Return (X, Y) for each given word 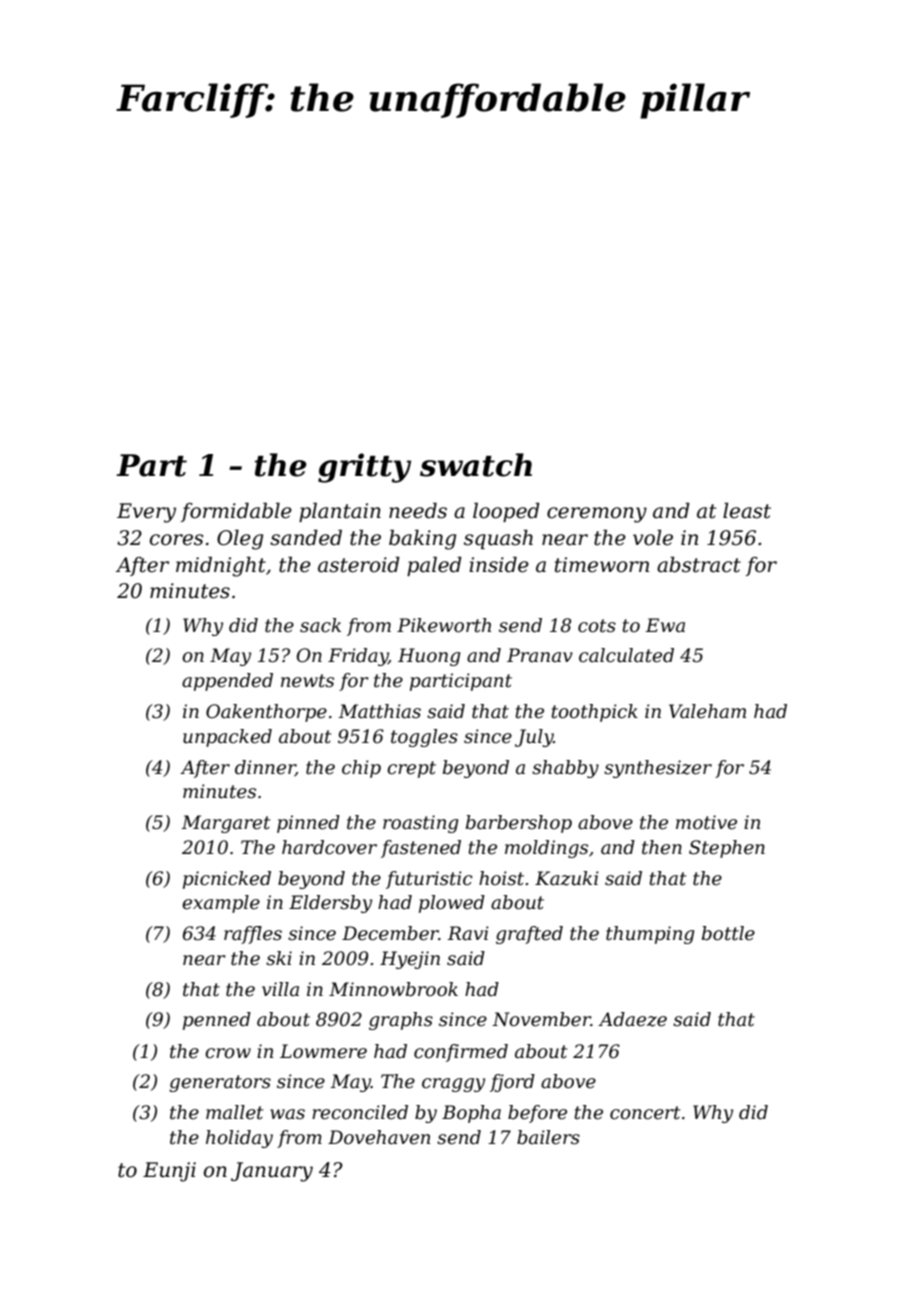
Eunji (169, 1172)
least (747, 511)
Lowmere (323, 1051)
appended (227, 682)
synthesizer (658, 769)
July (534, 738)
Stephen (727, 849)
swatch (476, 465)
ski (279, 958)
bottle (728, 933)
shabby (565, 769)
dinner (265, 768)
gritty (364, 468)
